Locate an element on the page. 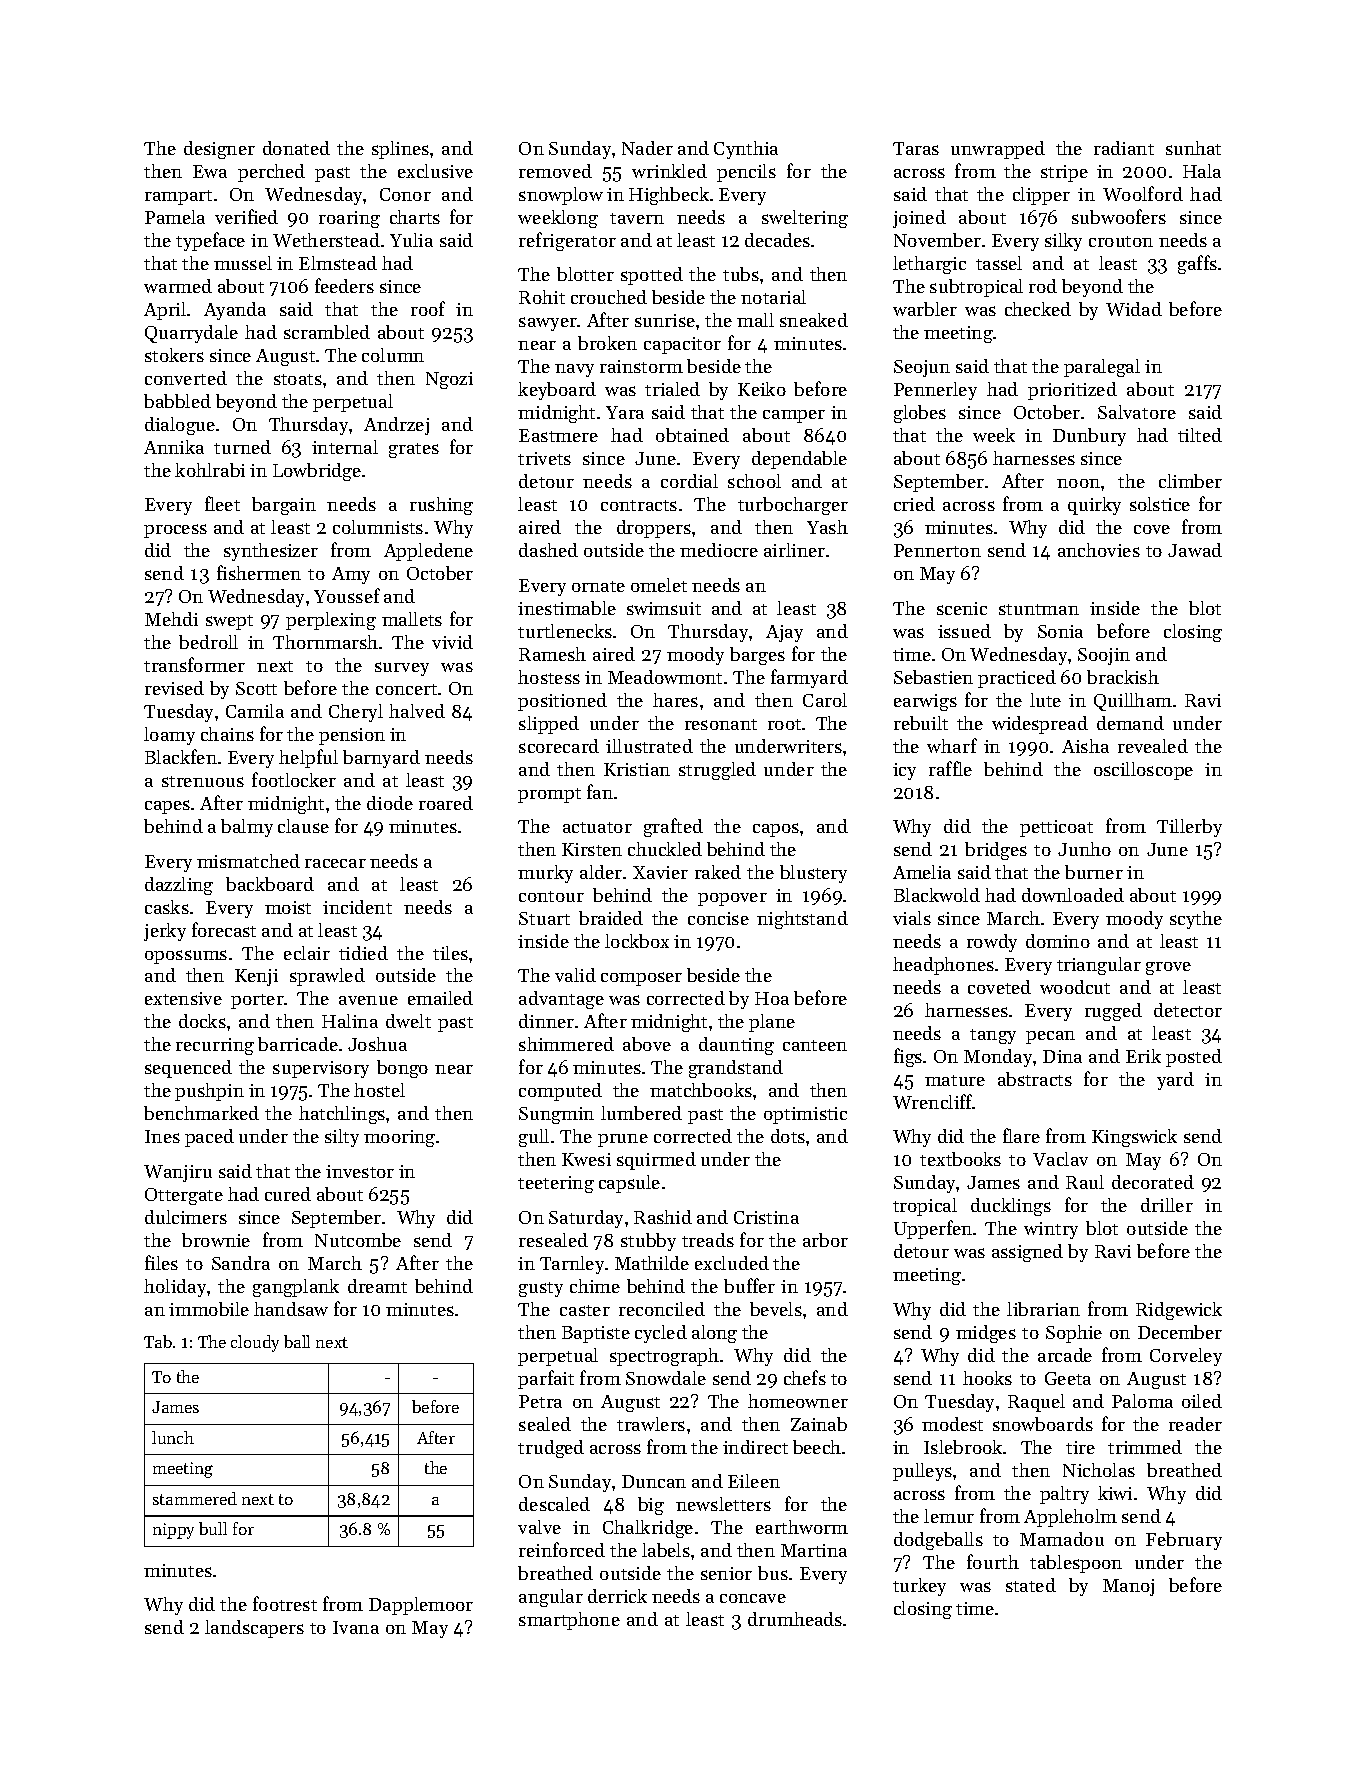  textbooks is located at coordinates (960, 1159).
